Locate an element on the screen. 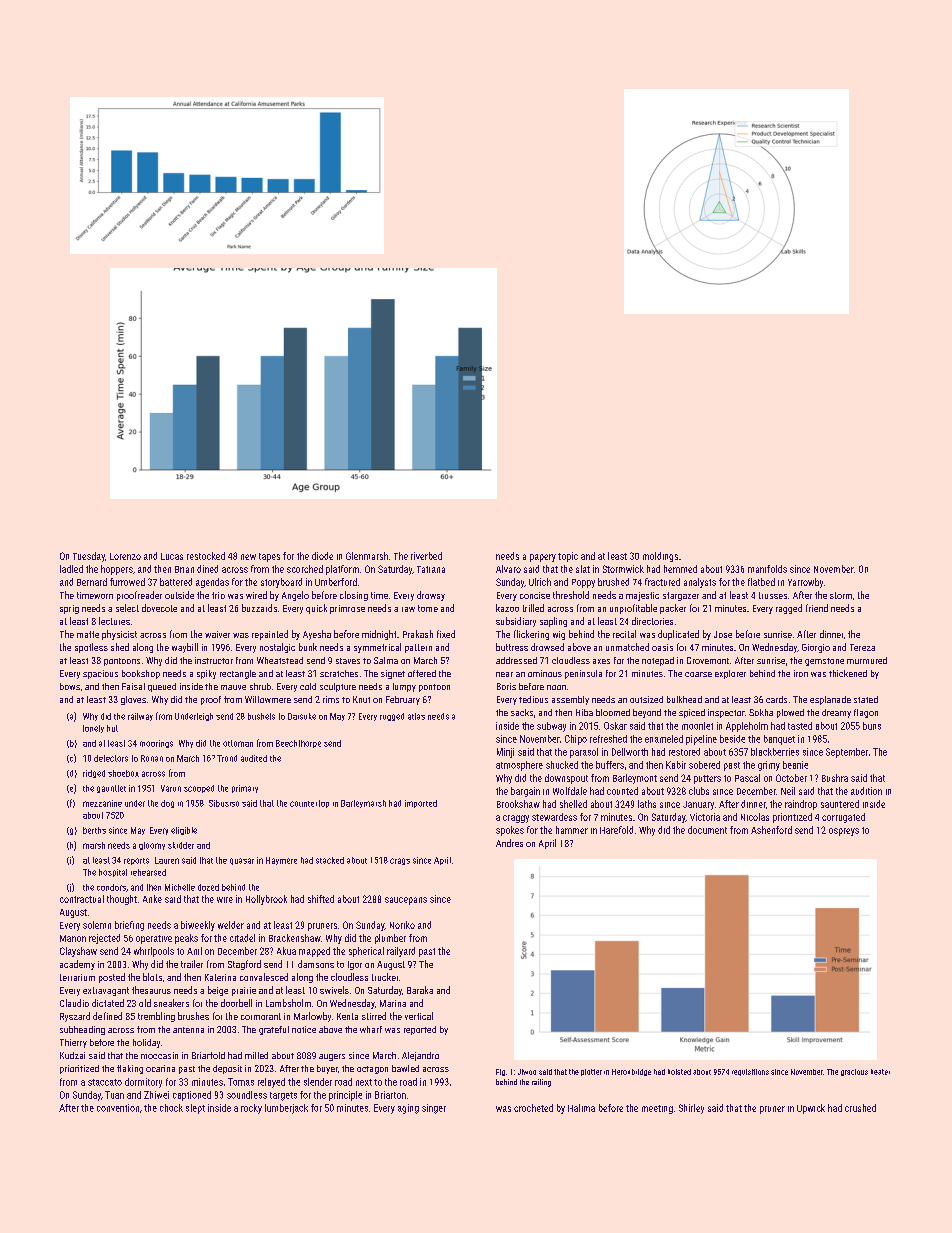 Image resolution: width=952 pixels, height=1233 pixels. requisitions is located at coordinates (750, 1072).
